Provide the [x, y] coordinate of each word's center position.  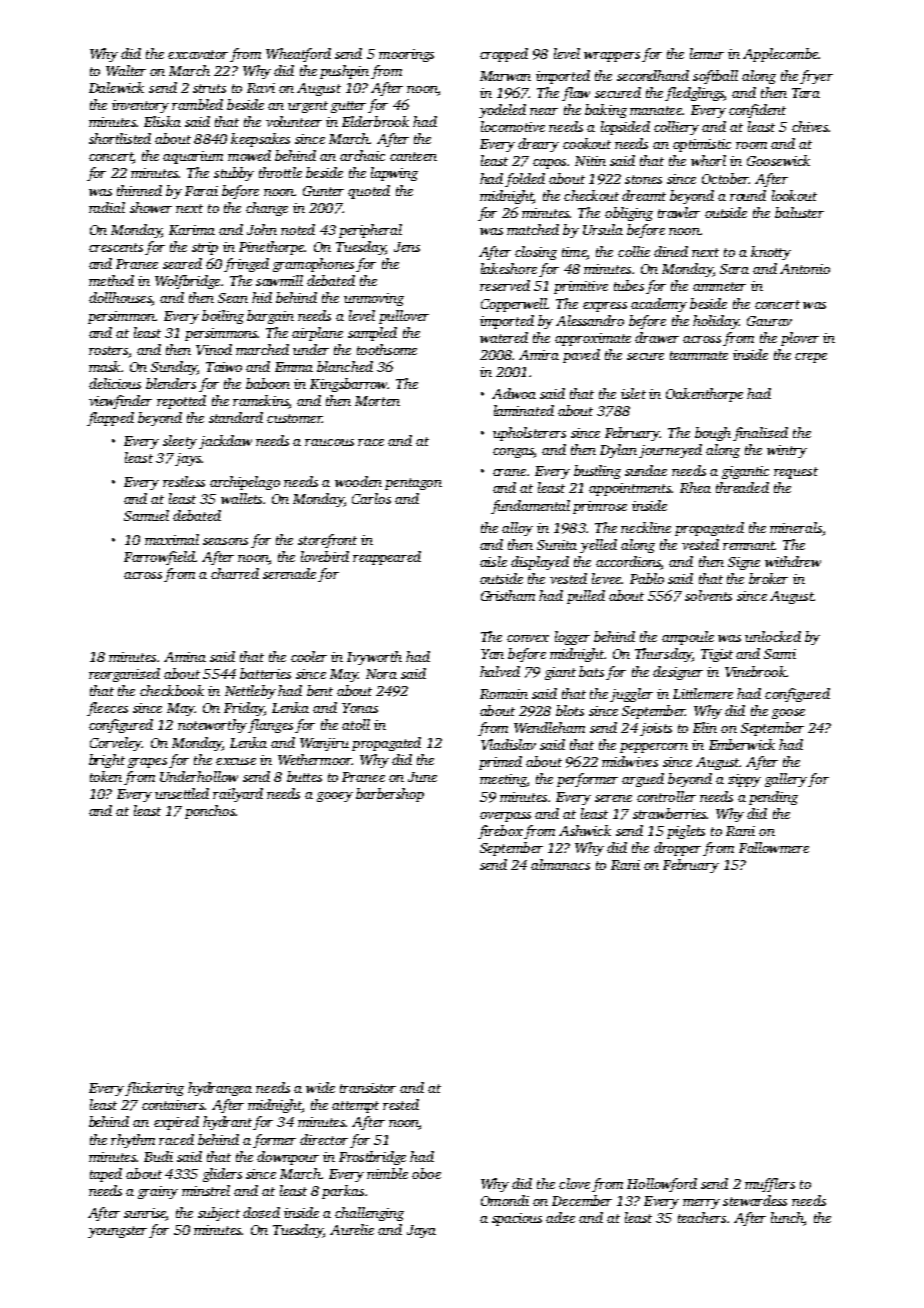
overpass [505, 817]
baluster [799, 212]
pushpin [344, 72]
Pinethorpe [271, 248]
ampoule [688, 638]
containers [173, 1105]
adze [560, 1217]
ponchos [210, 812]
